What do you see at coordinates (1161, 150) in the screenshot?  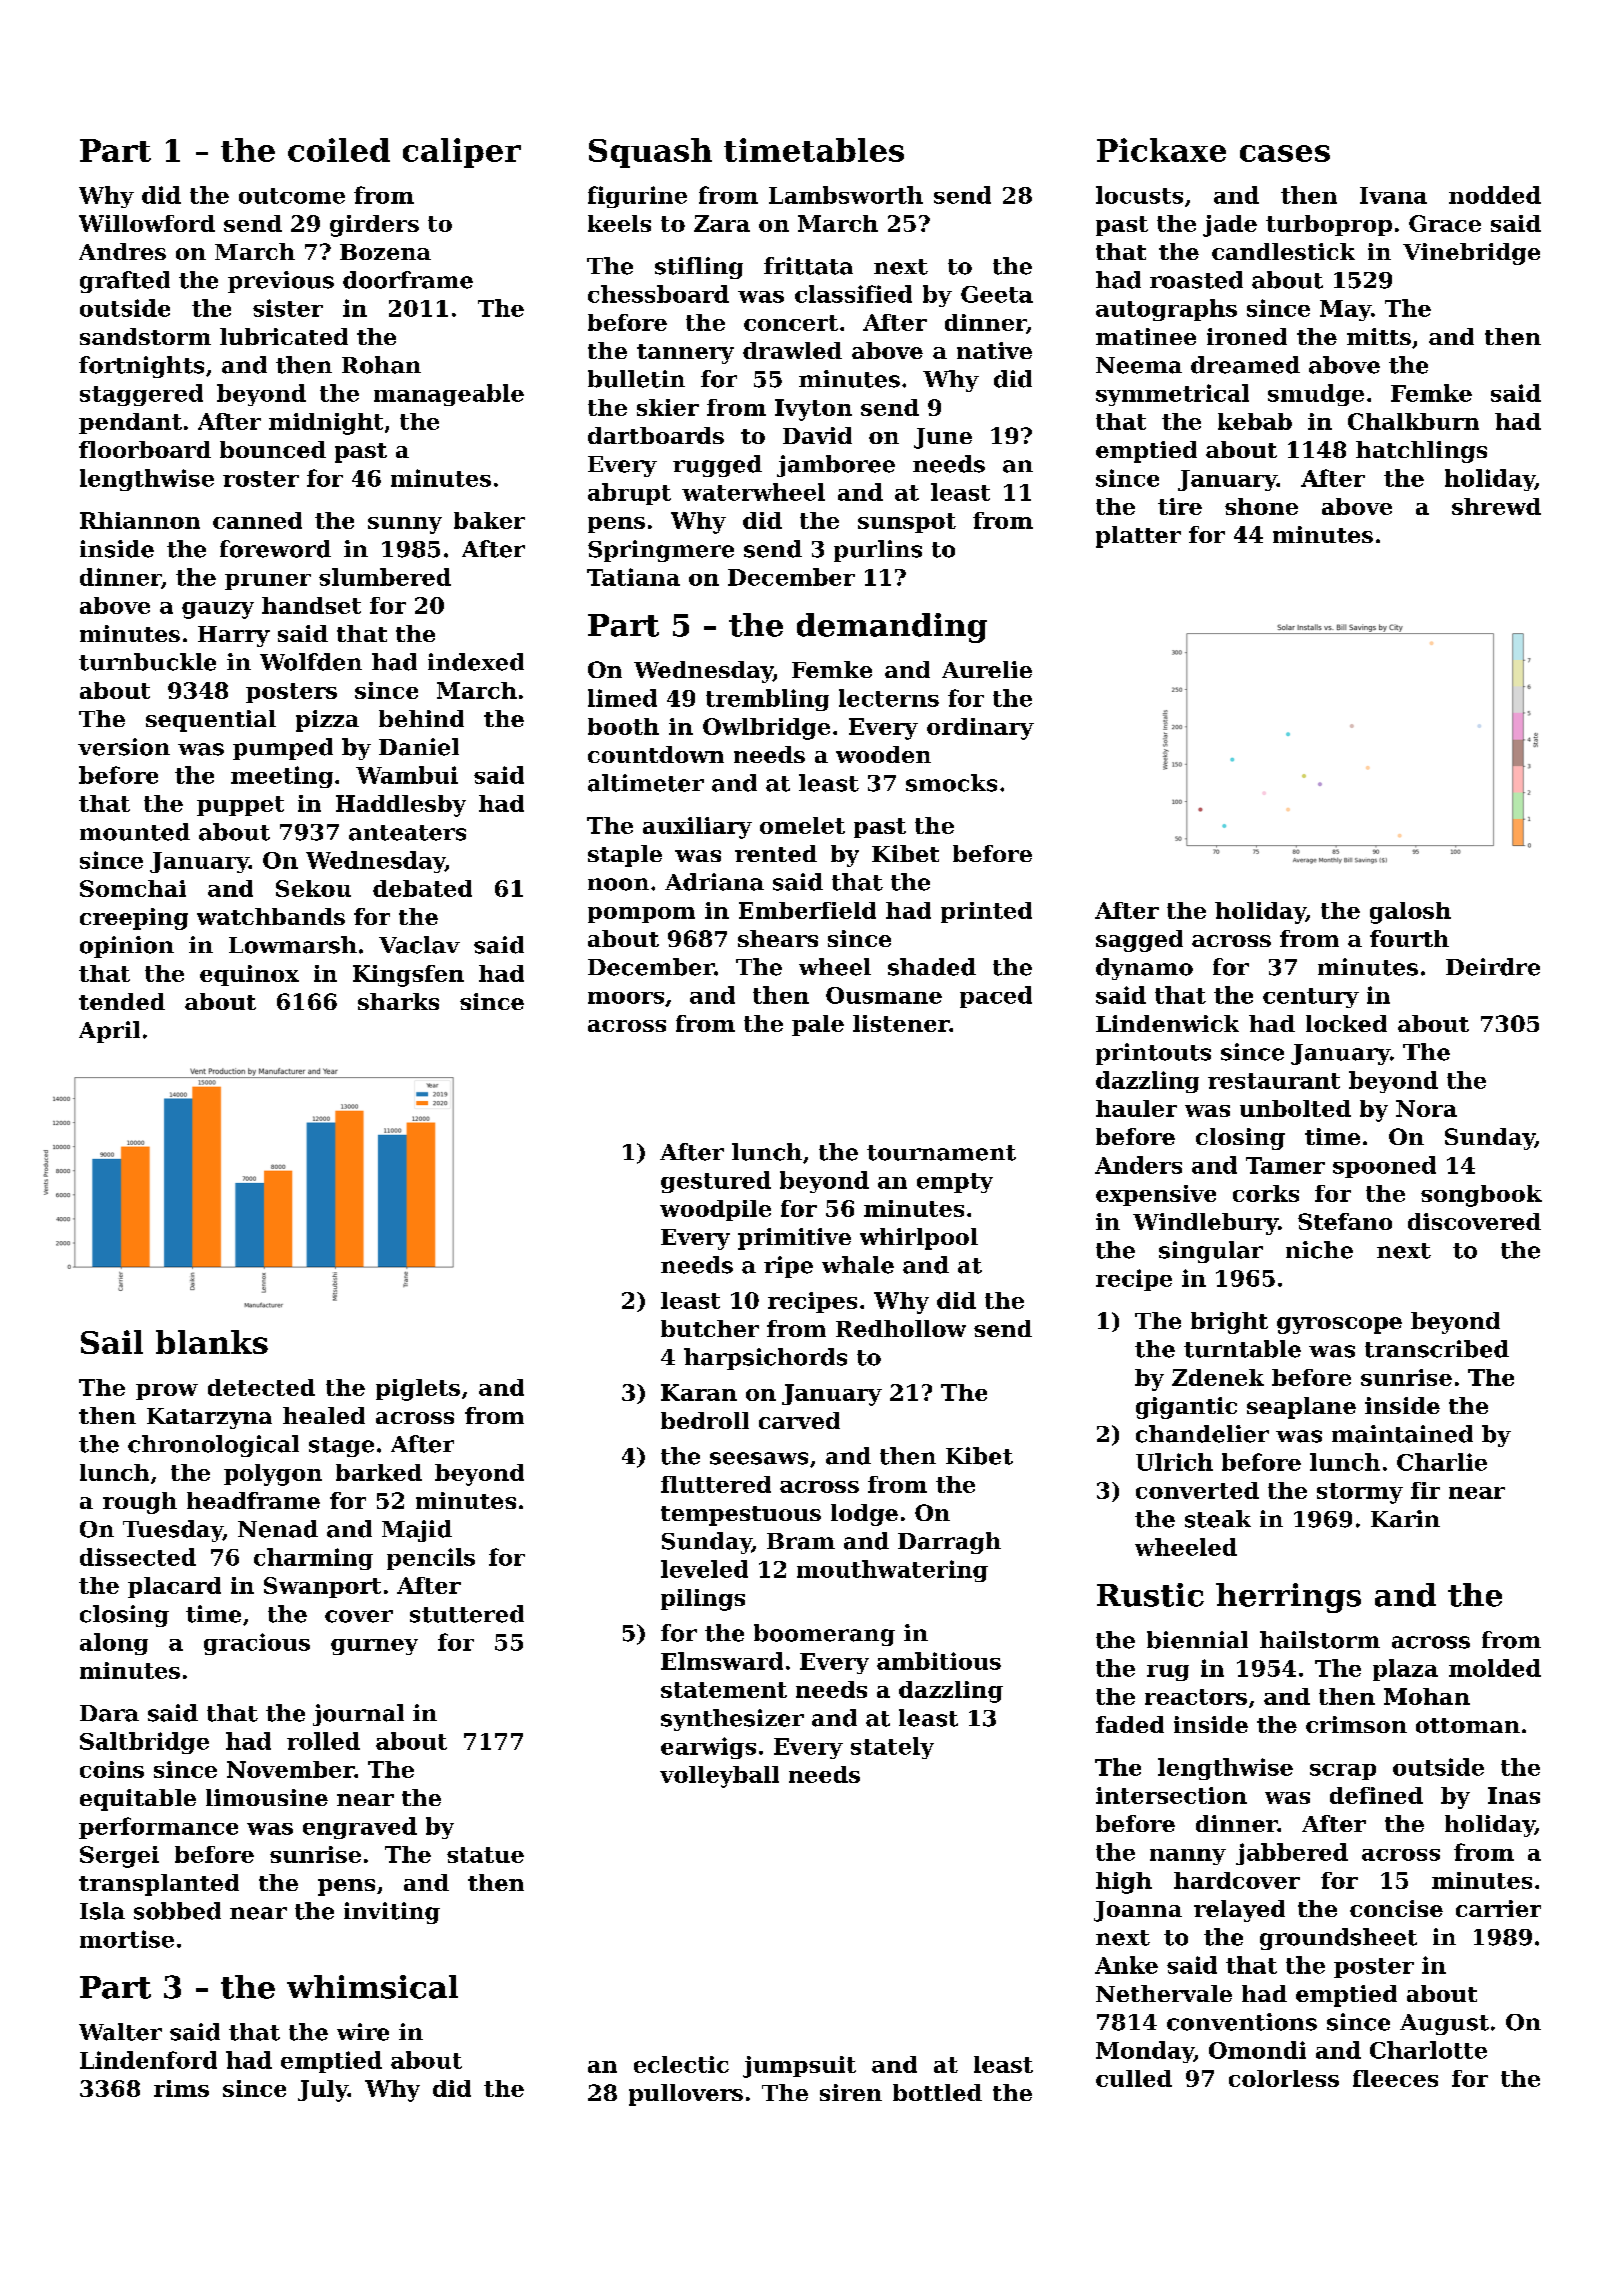 I see `Pickaxe` at bounding box center [1161, 150].
